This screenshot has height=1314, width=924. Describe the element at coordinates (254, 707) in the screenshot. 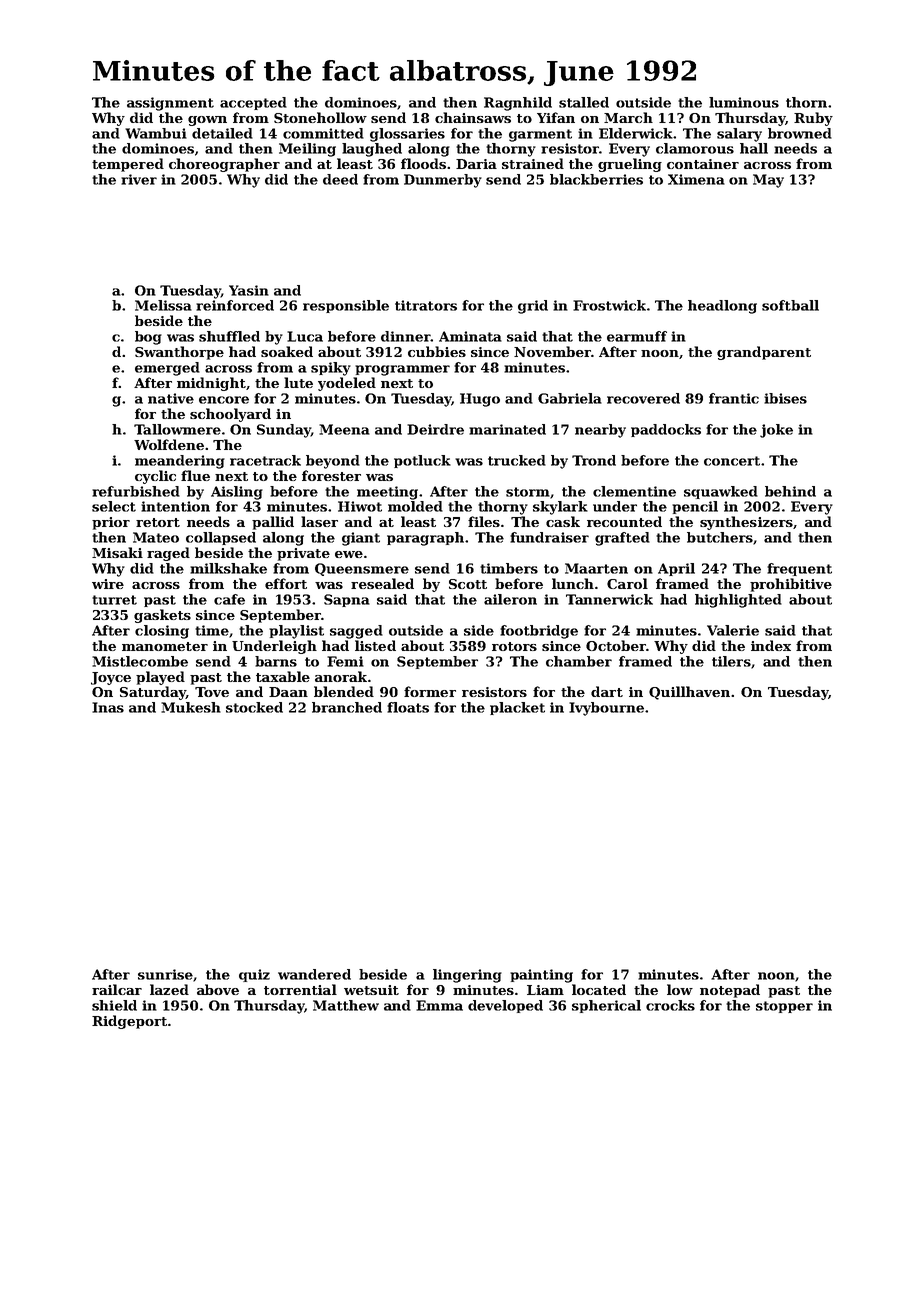

I see `stocked` at that location.
